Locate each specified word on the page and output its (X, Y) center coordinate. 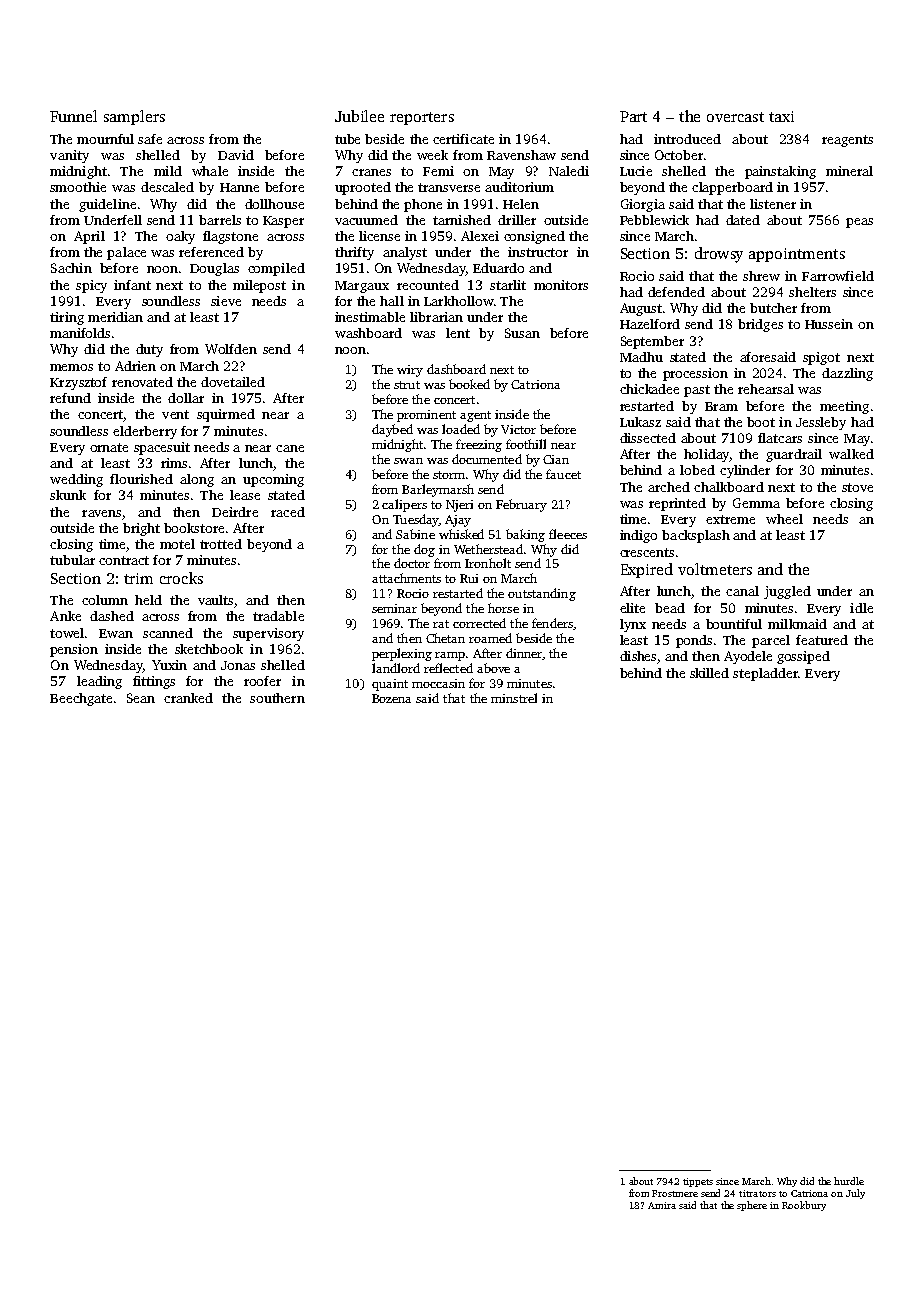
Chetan (445, 638)
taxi (781, 116)
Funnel (73, 116)
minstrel (514, 698)
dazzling (847, 374)
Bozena (391, 698)
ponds (694, 641)
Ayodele (748, 657)
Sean (141, 698)
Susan (522, 333)
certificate (463, 139)
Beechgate (81, 699)
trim (138, 578)
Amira (662, 1205)
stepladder (765, 674)
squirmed (226, 415)
